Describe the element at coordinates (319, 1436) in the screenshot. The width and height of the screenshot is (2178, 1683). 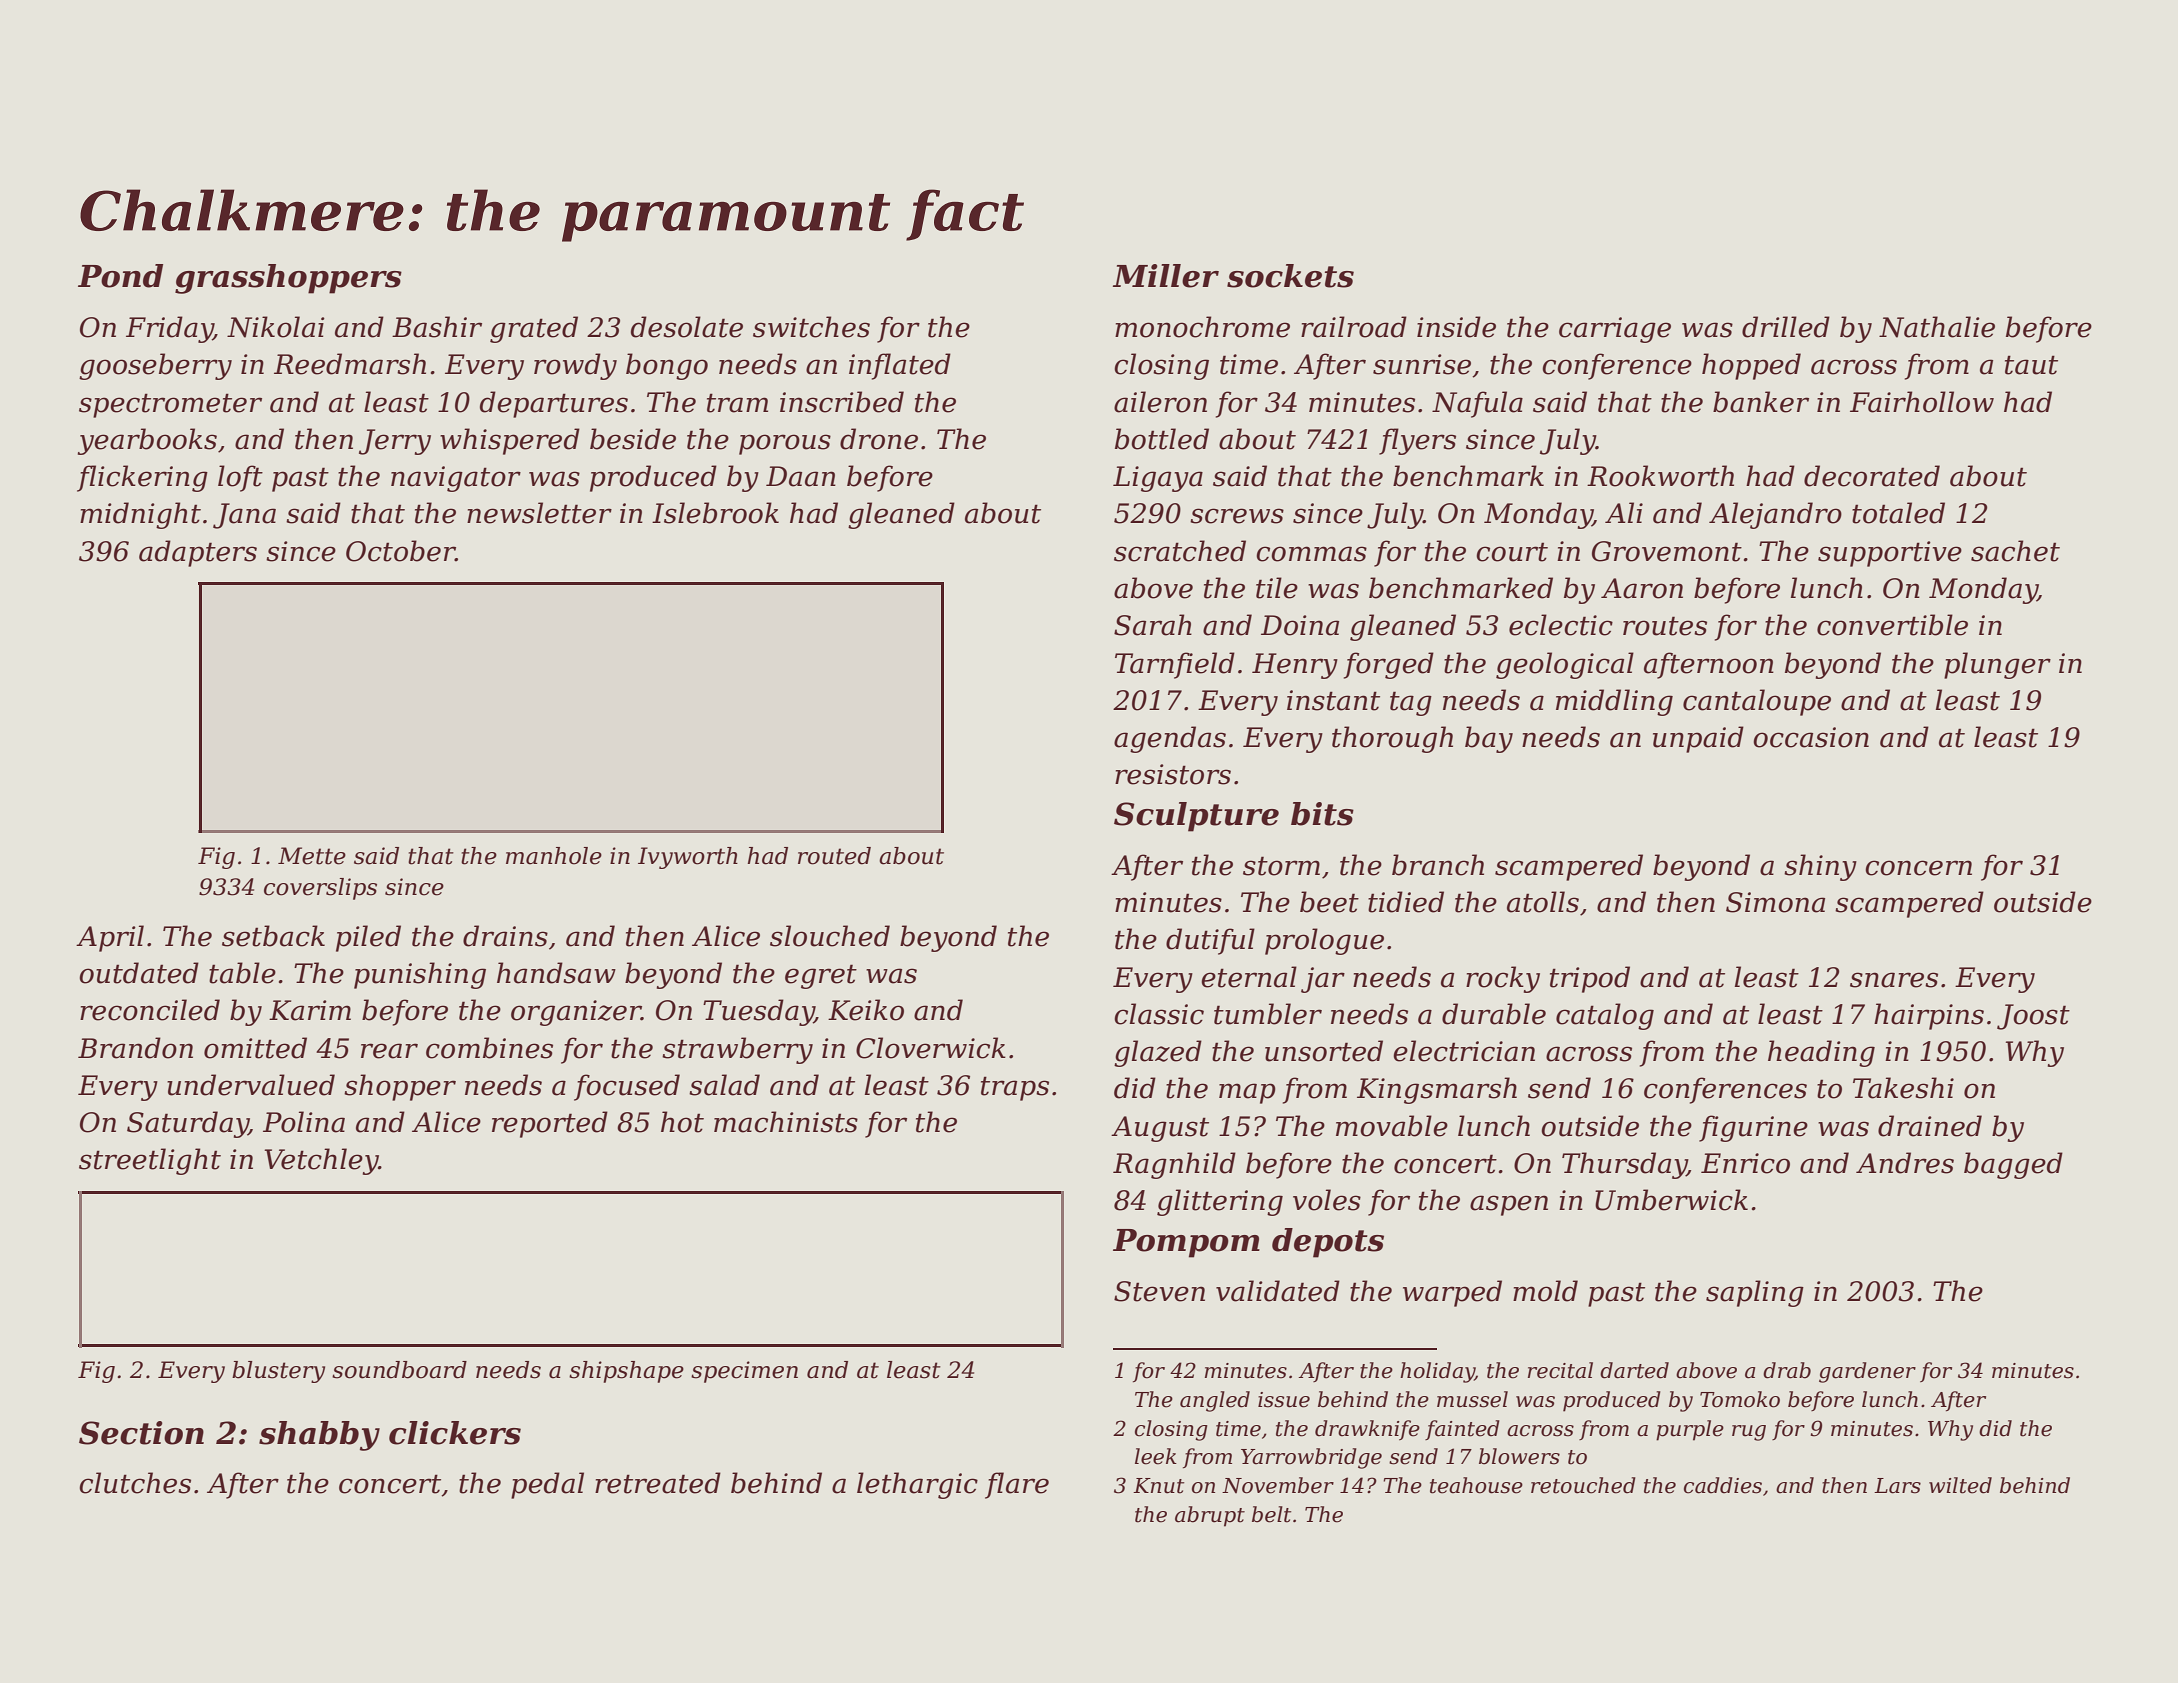
I see `shabby` at that location.
